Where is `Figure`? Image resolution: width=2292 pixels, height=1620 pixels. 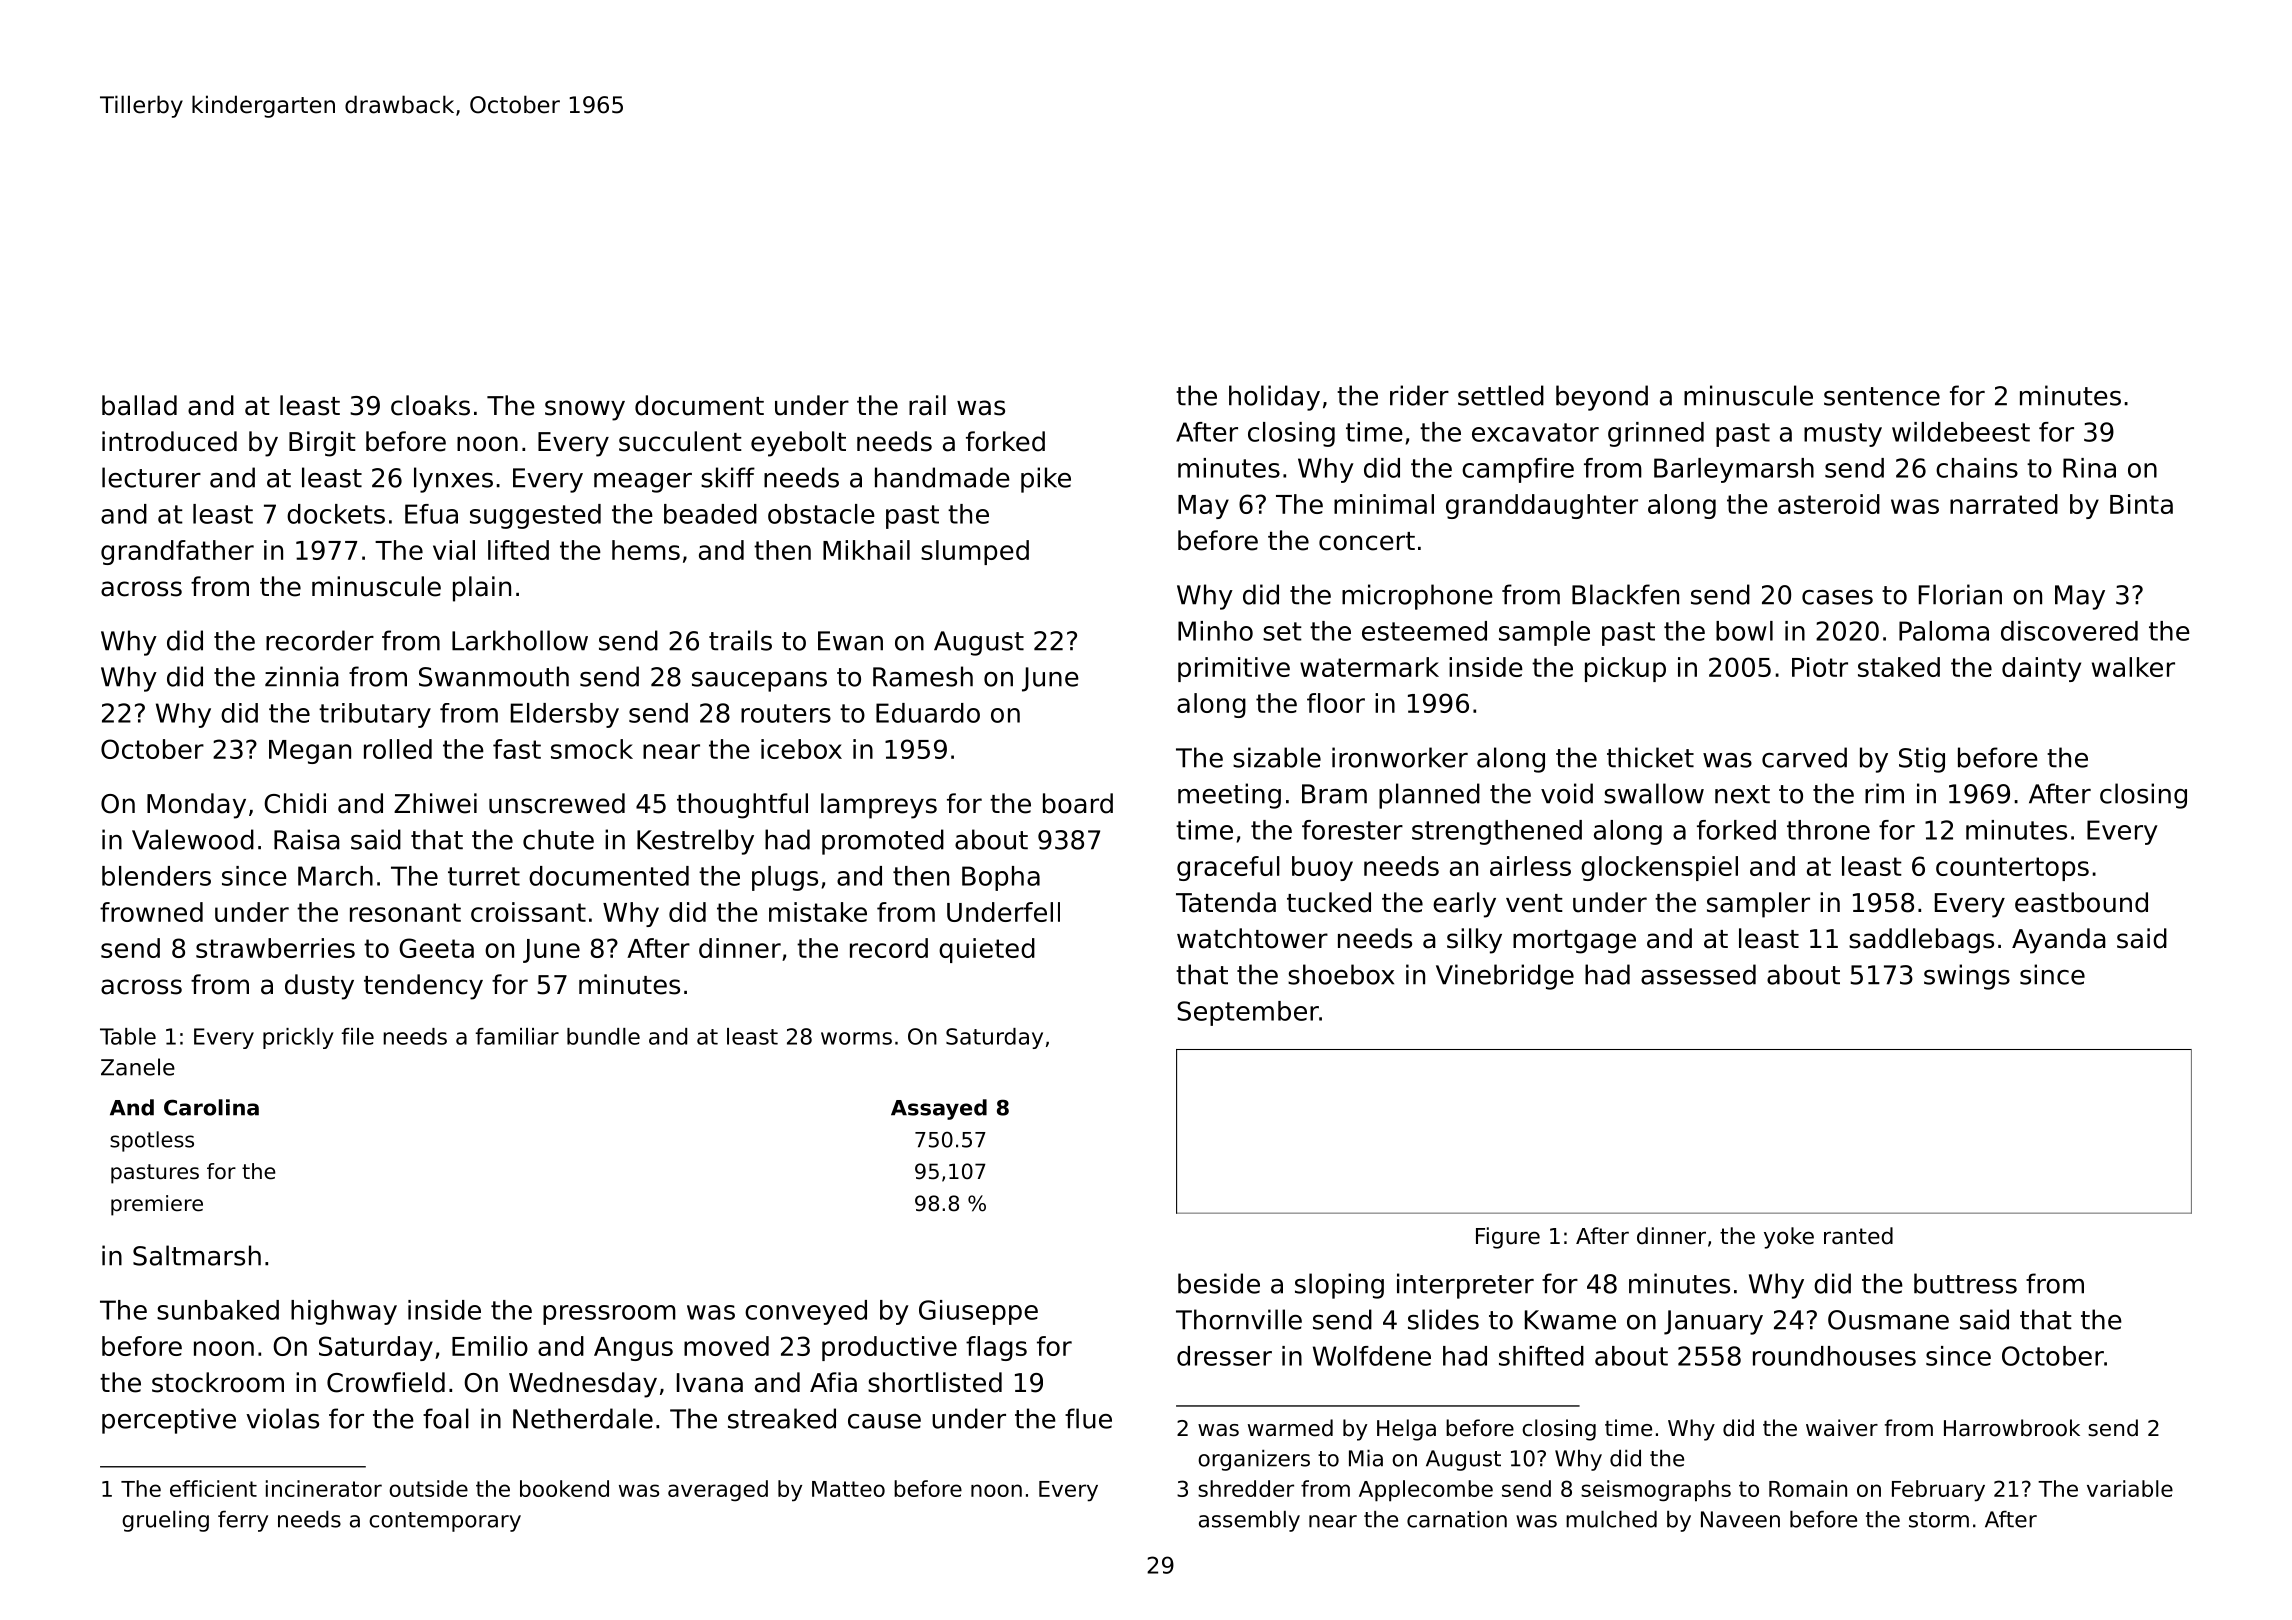
Figure is located at coordinates (1508, 1238).
